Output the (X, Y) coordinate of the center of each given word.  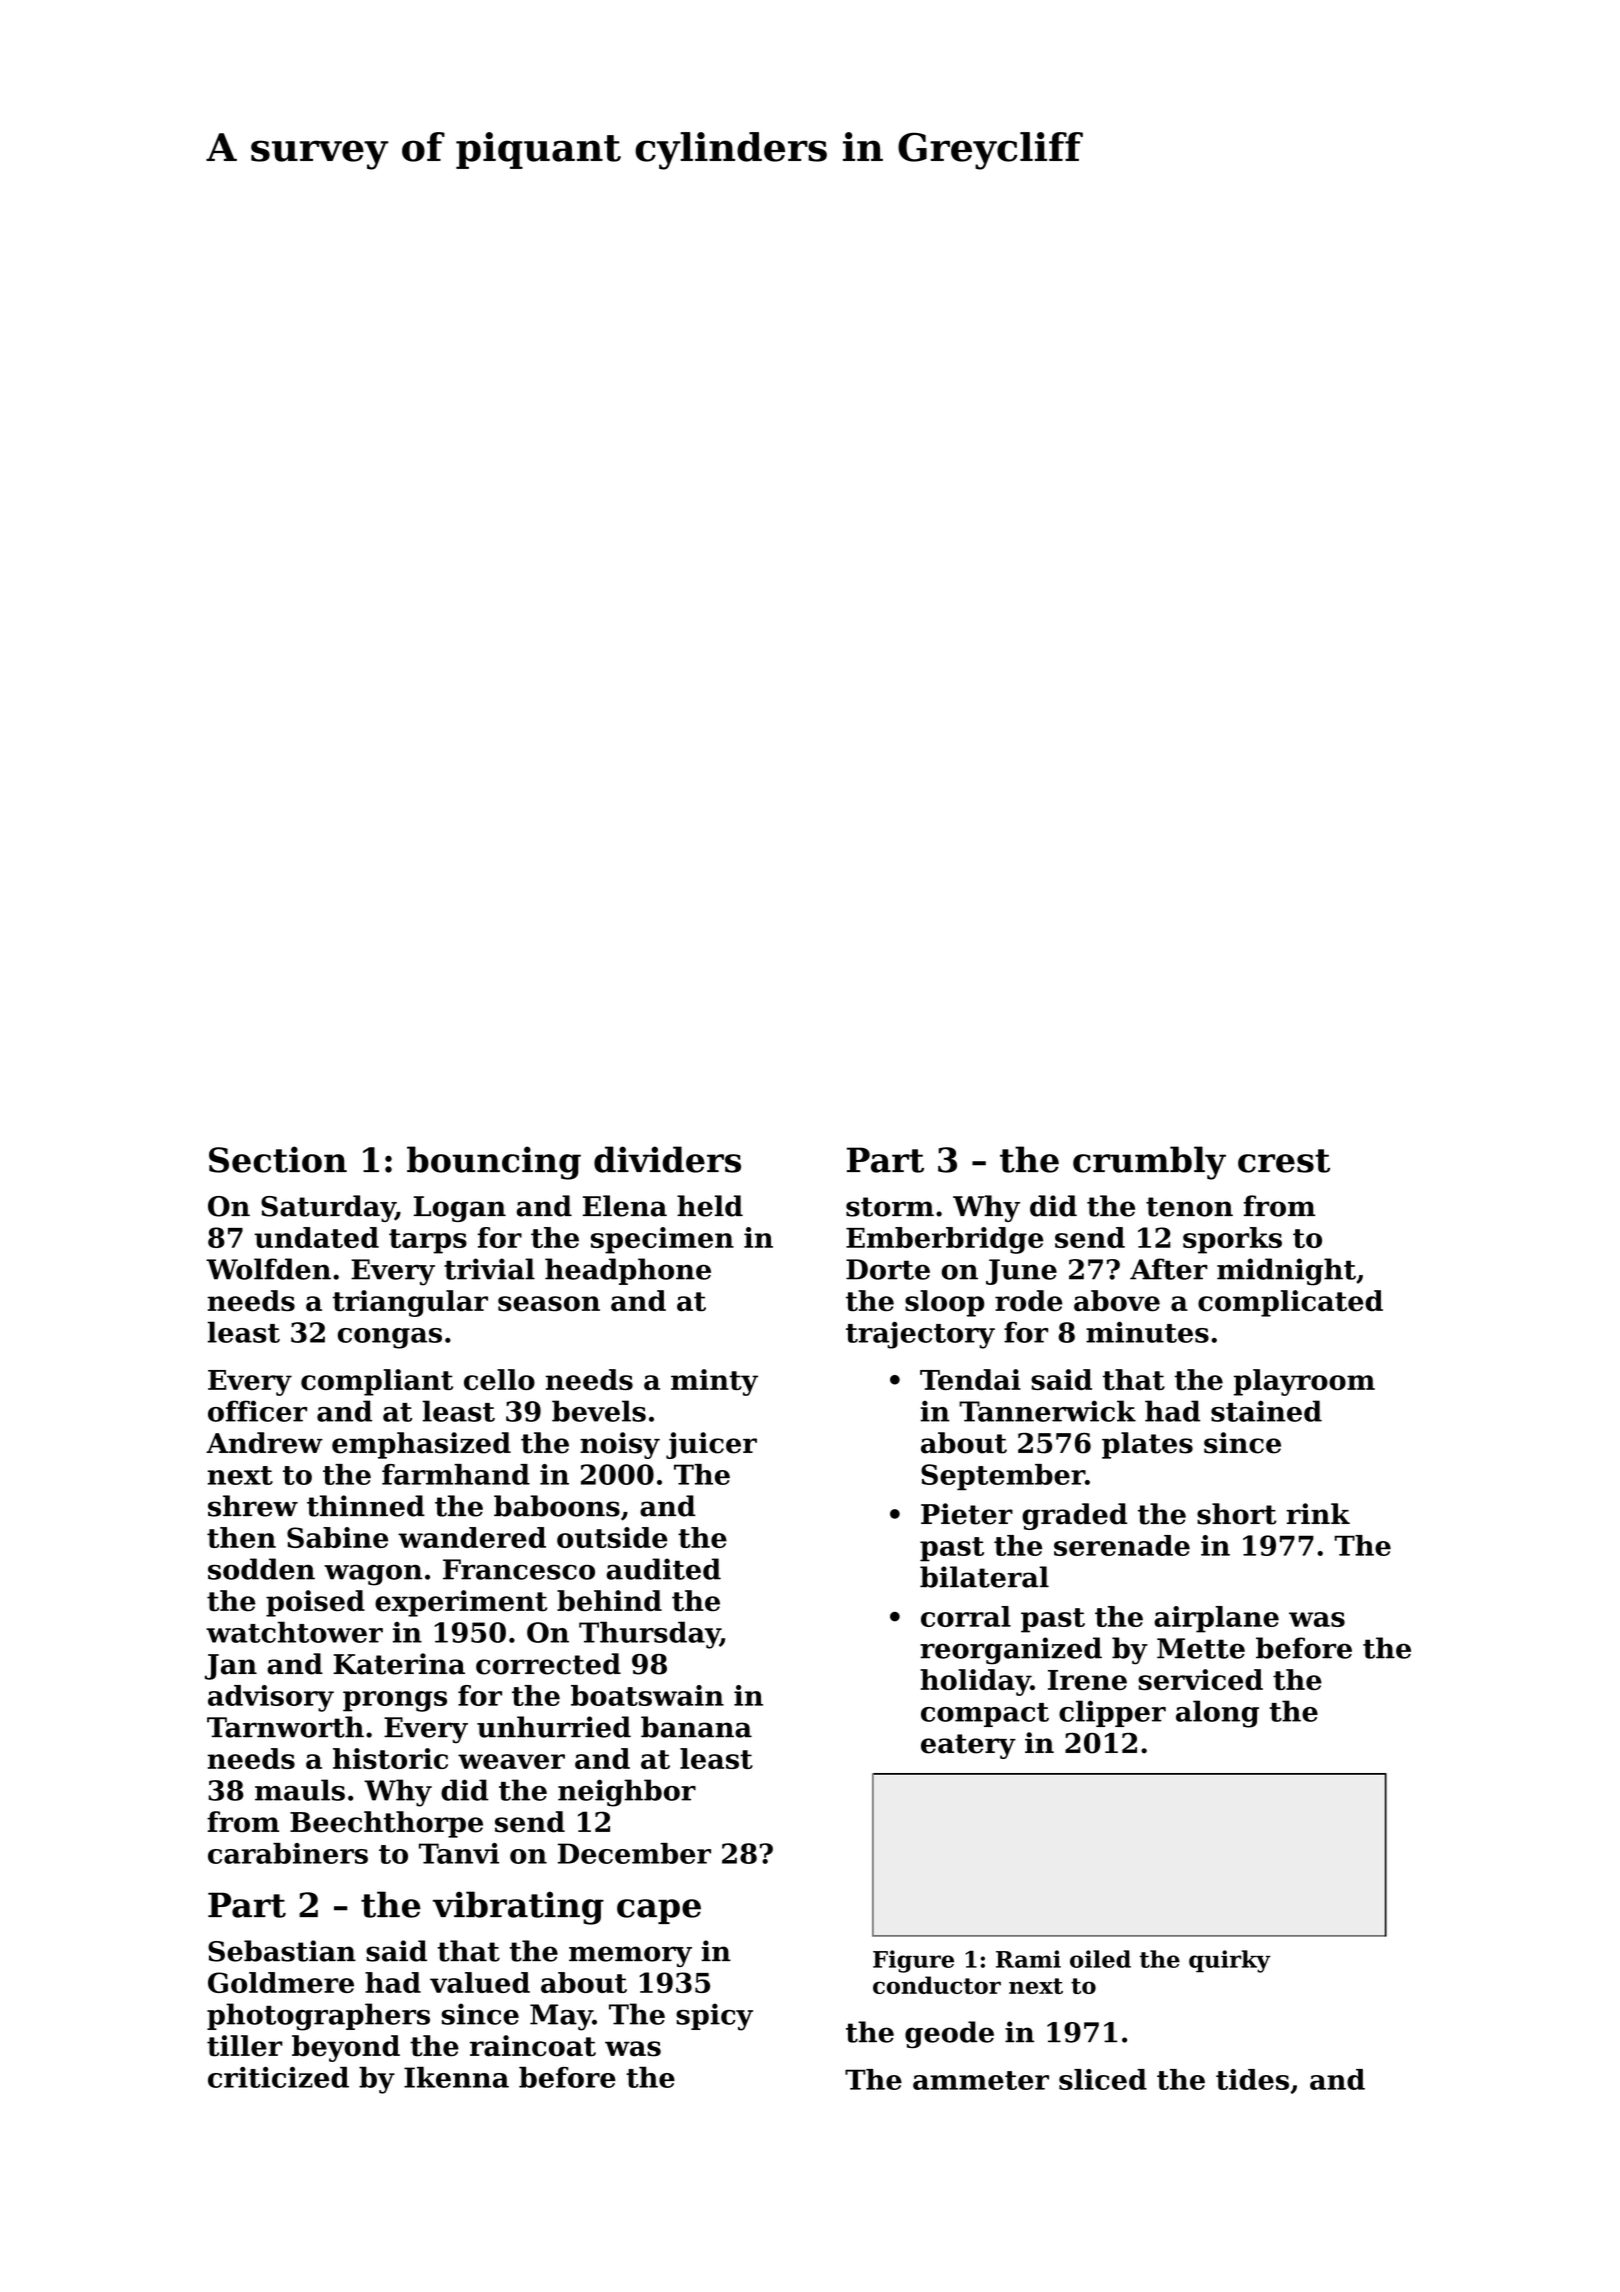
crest (1284, 1161)
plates (1147, 1445)
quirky (1230, 1961)
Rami (1028, 1959)
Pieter (967, 1514)
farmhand (456, 1474)
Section (278, 1159)
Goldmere (281, 1982)
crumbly (1149, 1163)
